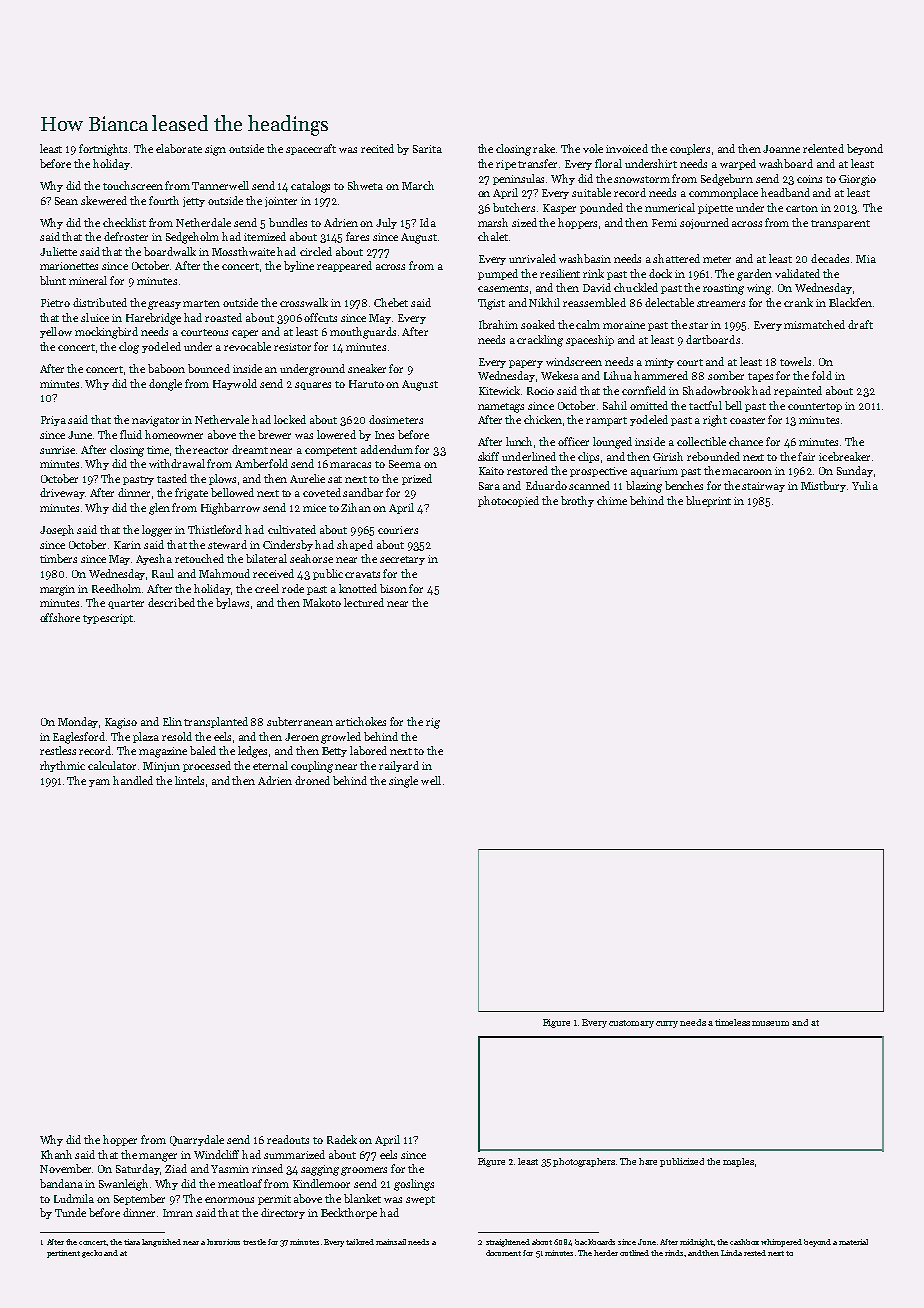 This screenshot has width=924, height=1308. What do you see at coordinates (342, 1139) in the screenshot?
I see `Radek` at bounding box center [342, 1139].
